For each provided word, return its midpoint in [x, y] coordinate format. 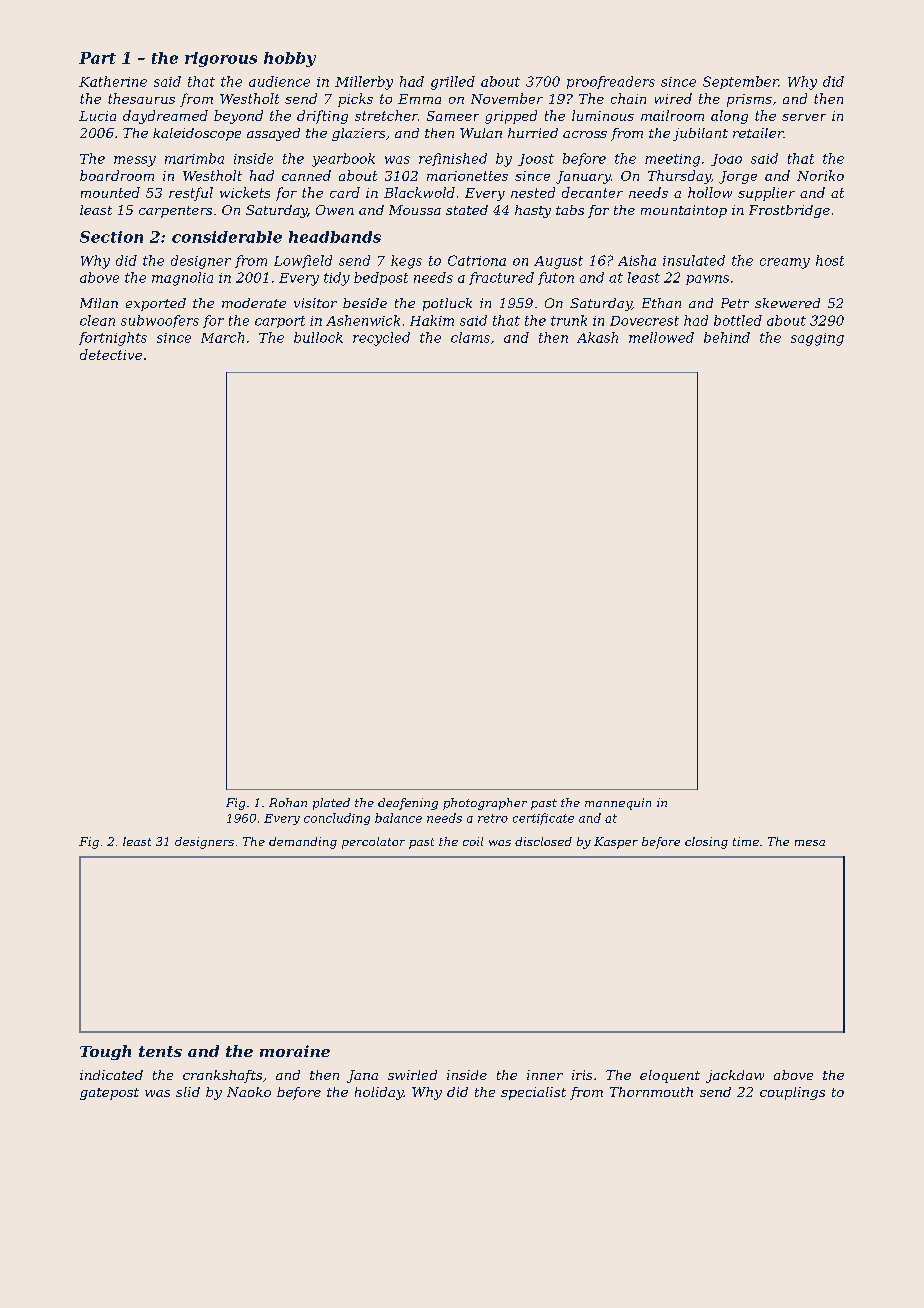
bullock [318, 337]
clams [470, 337]
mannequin [618, 804]
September [740, 82]
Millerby [364, 83]
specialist [533, 1093]
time [746, 841]
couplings [792, 1093]
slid [188, 1092]
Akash [597, 337]
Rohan [288, 802]
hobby [290, 59]
